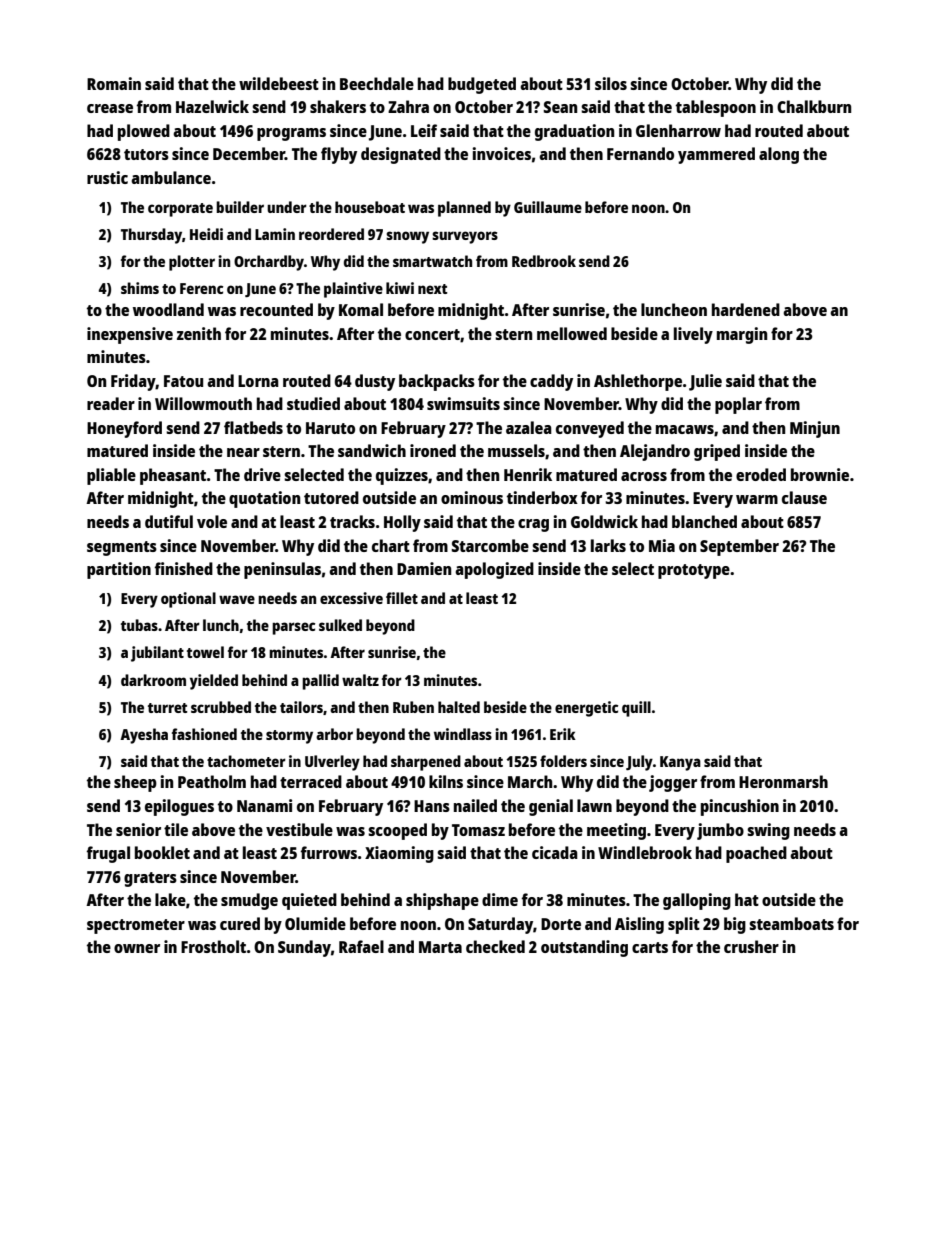  Describe the element at coordinates (459, 707) in the screenshot. I see `halted` at that location.
